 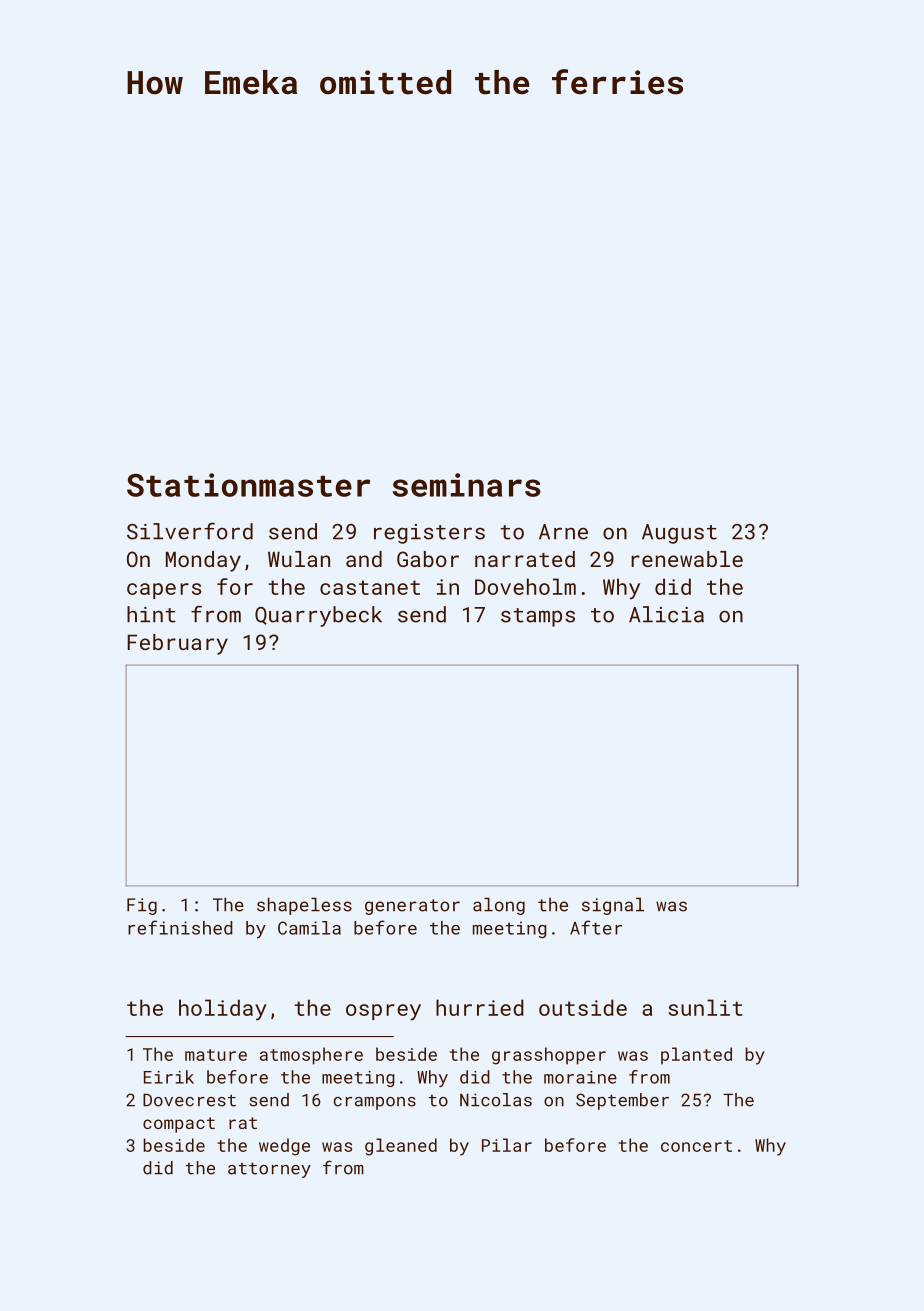 What do you see at coordinates (178, 644) in the document?
I see `February` at bounding box center [178, 644].
